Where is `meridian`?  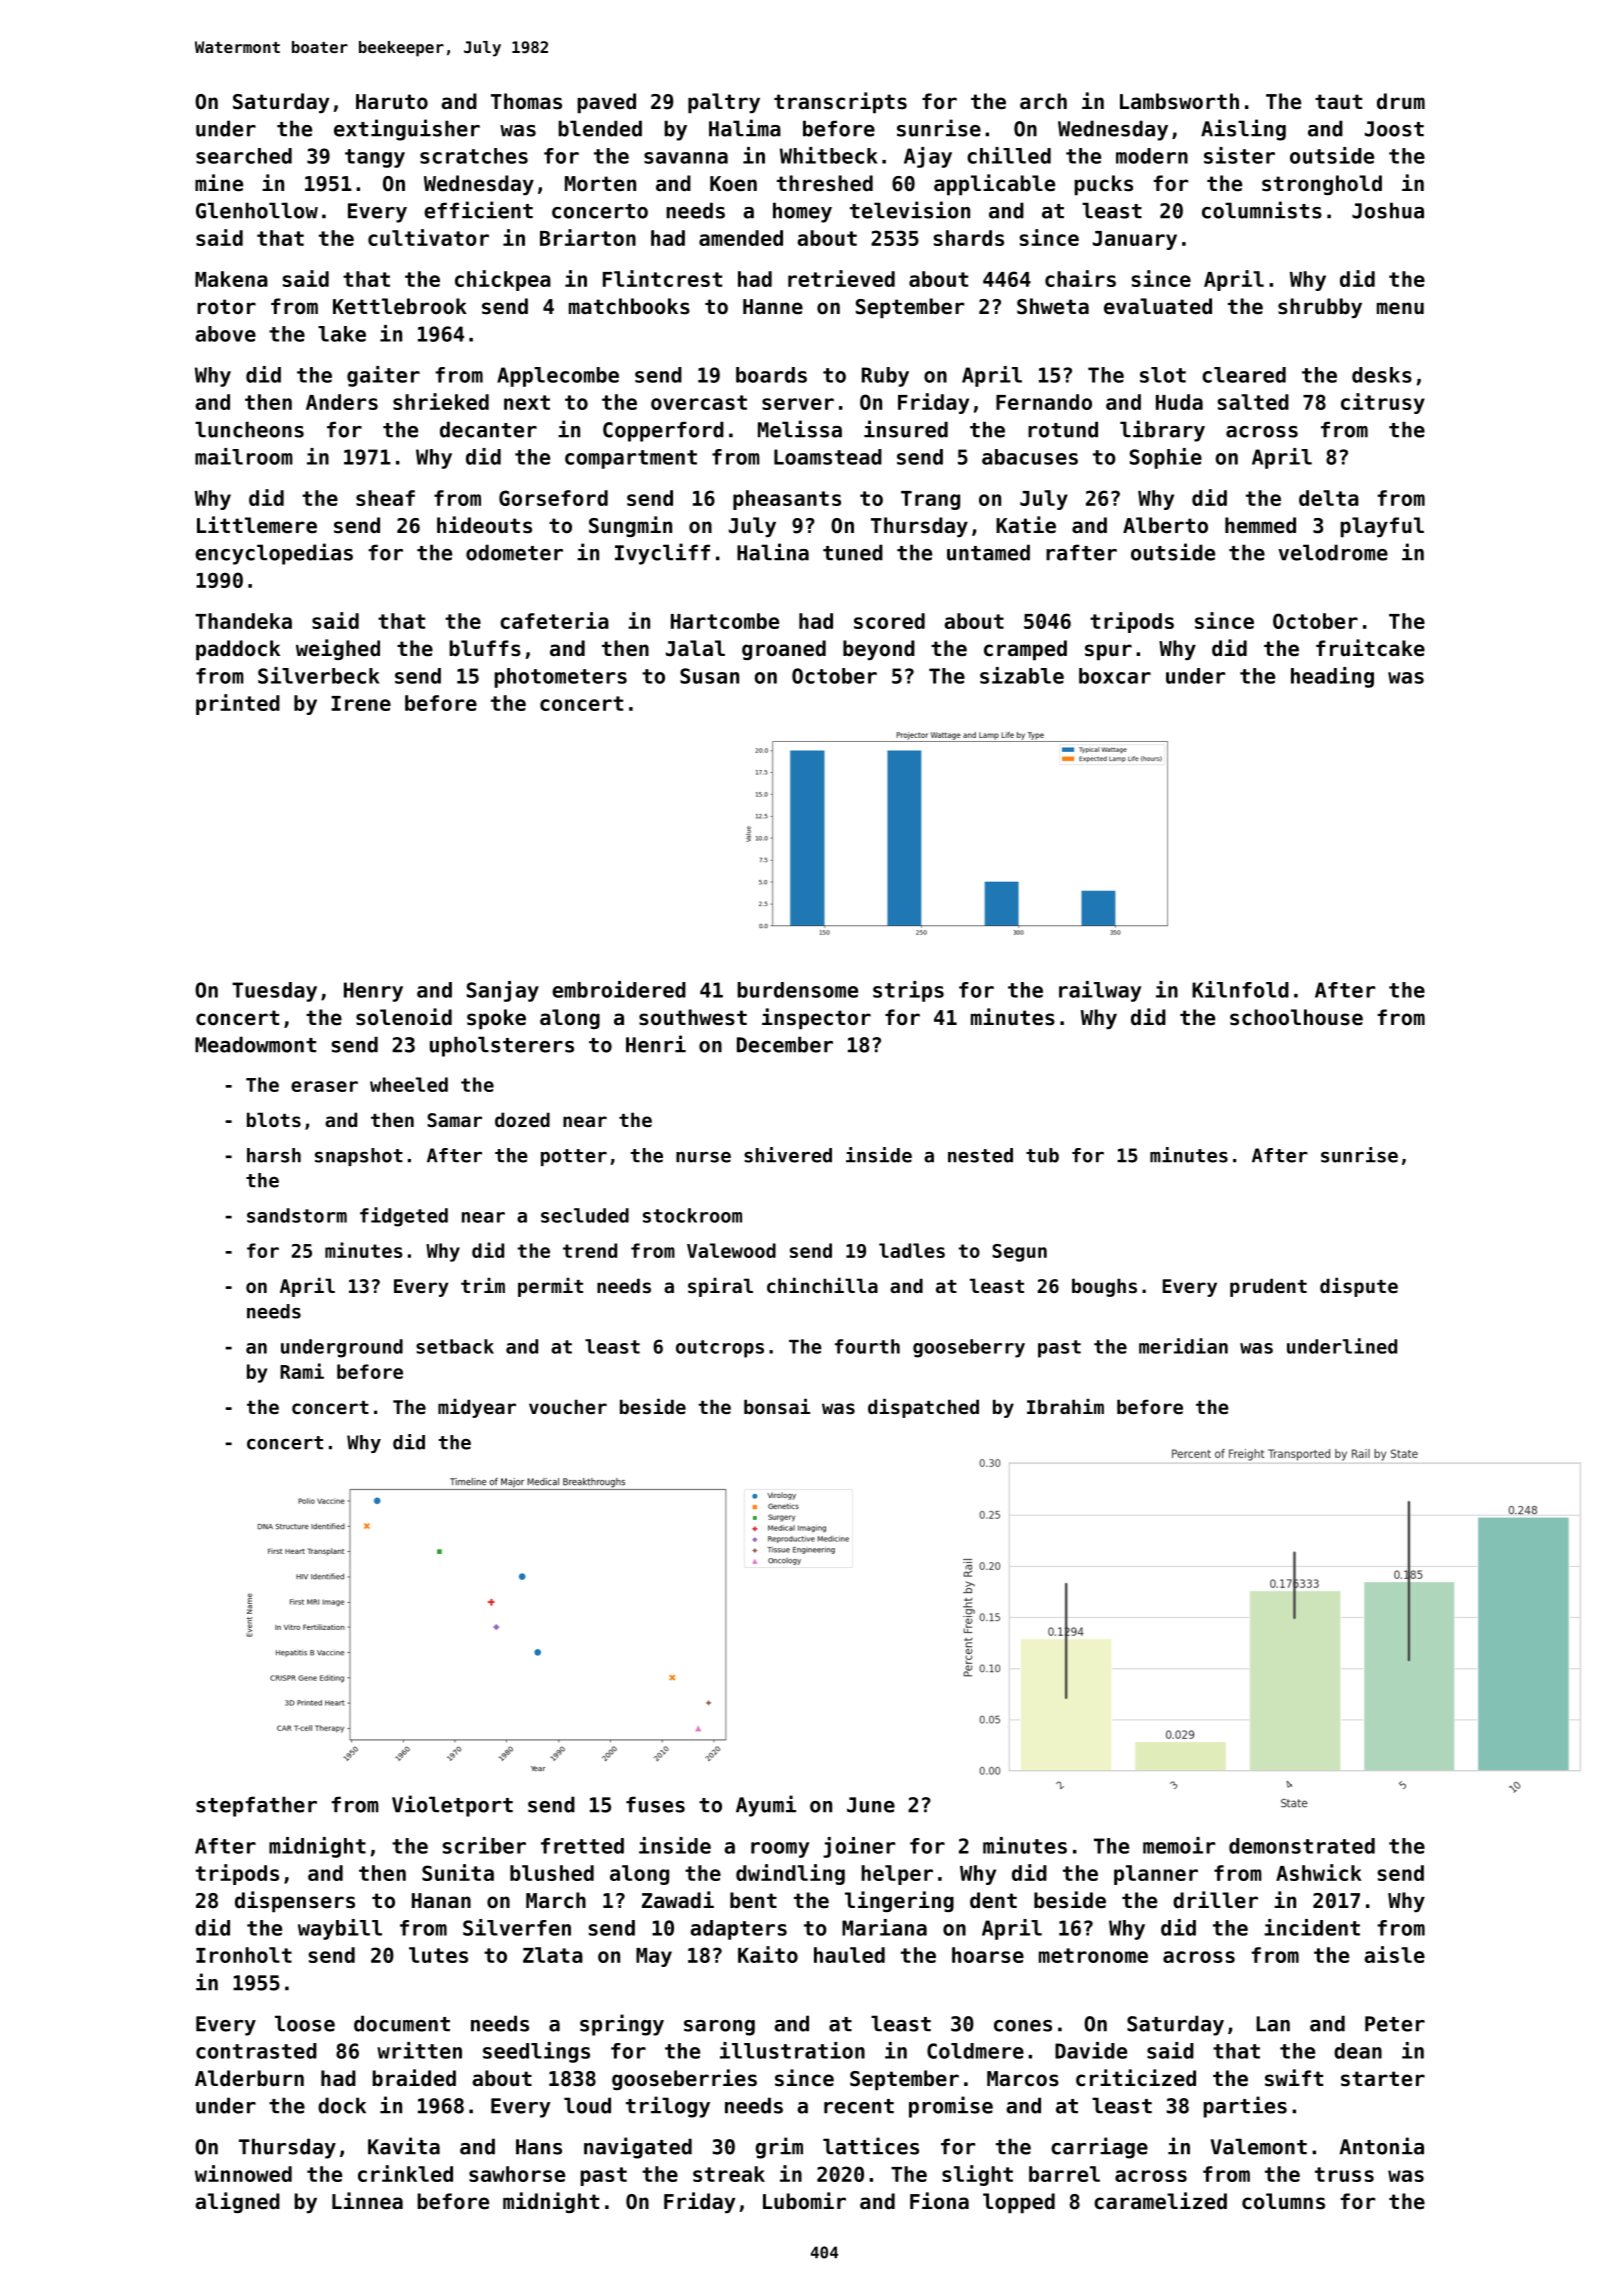
meridian is located at coordinates (1183, 1346).
